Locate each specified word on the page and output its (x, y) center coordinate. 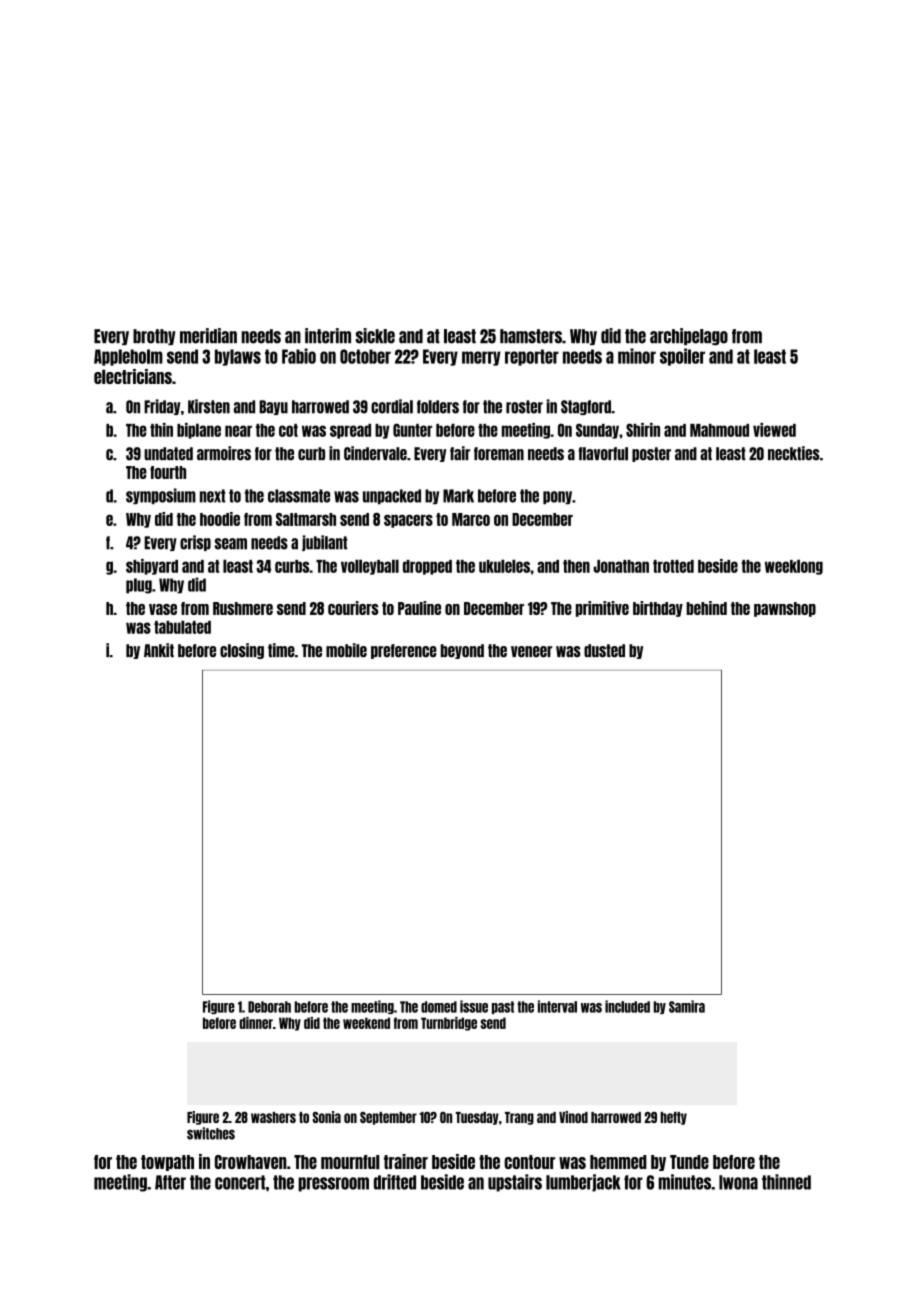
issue (474, 1006)
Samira (687, 1006)
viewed (774, 430)
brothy (154, 337)
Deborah (269, 1007)
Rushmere (243, 608)
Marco (471, 519)
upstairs (515, 1183)
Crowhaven (250, 1162)
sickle (375, 336)
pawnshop (785, 609)
